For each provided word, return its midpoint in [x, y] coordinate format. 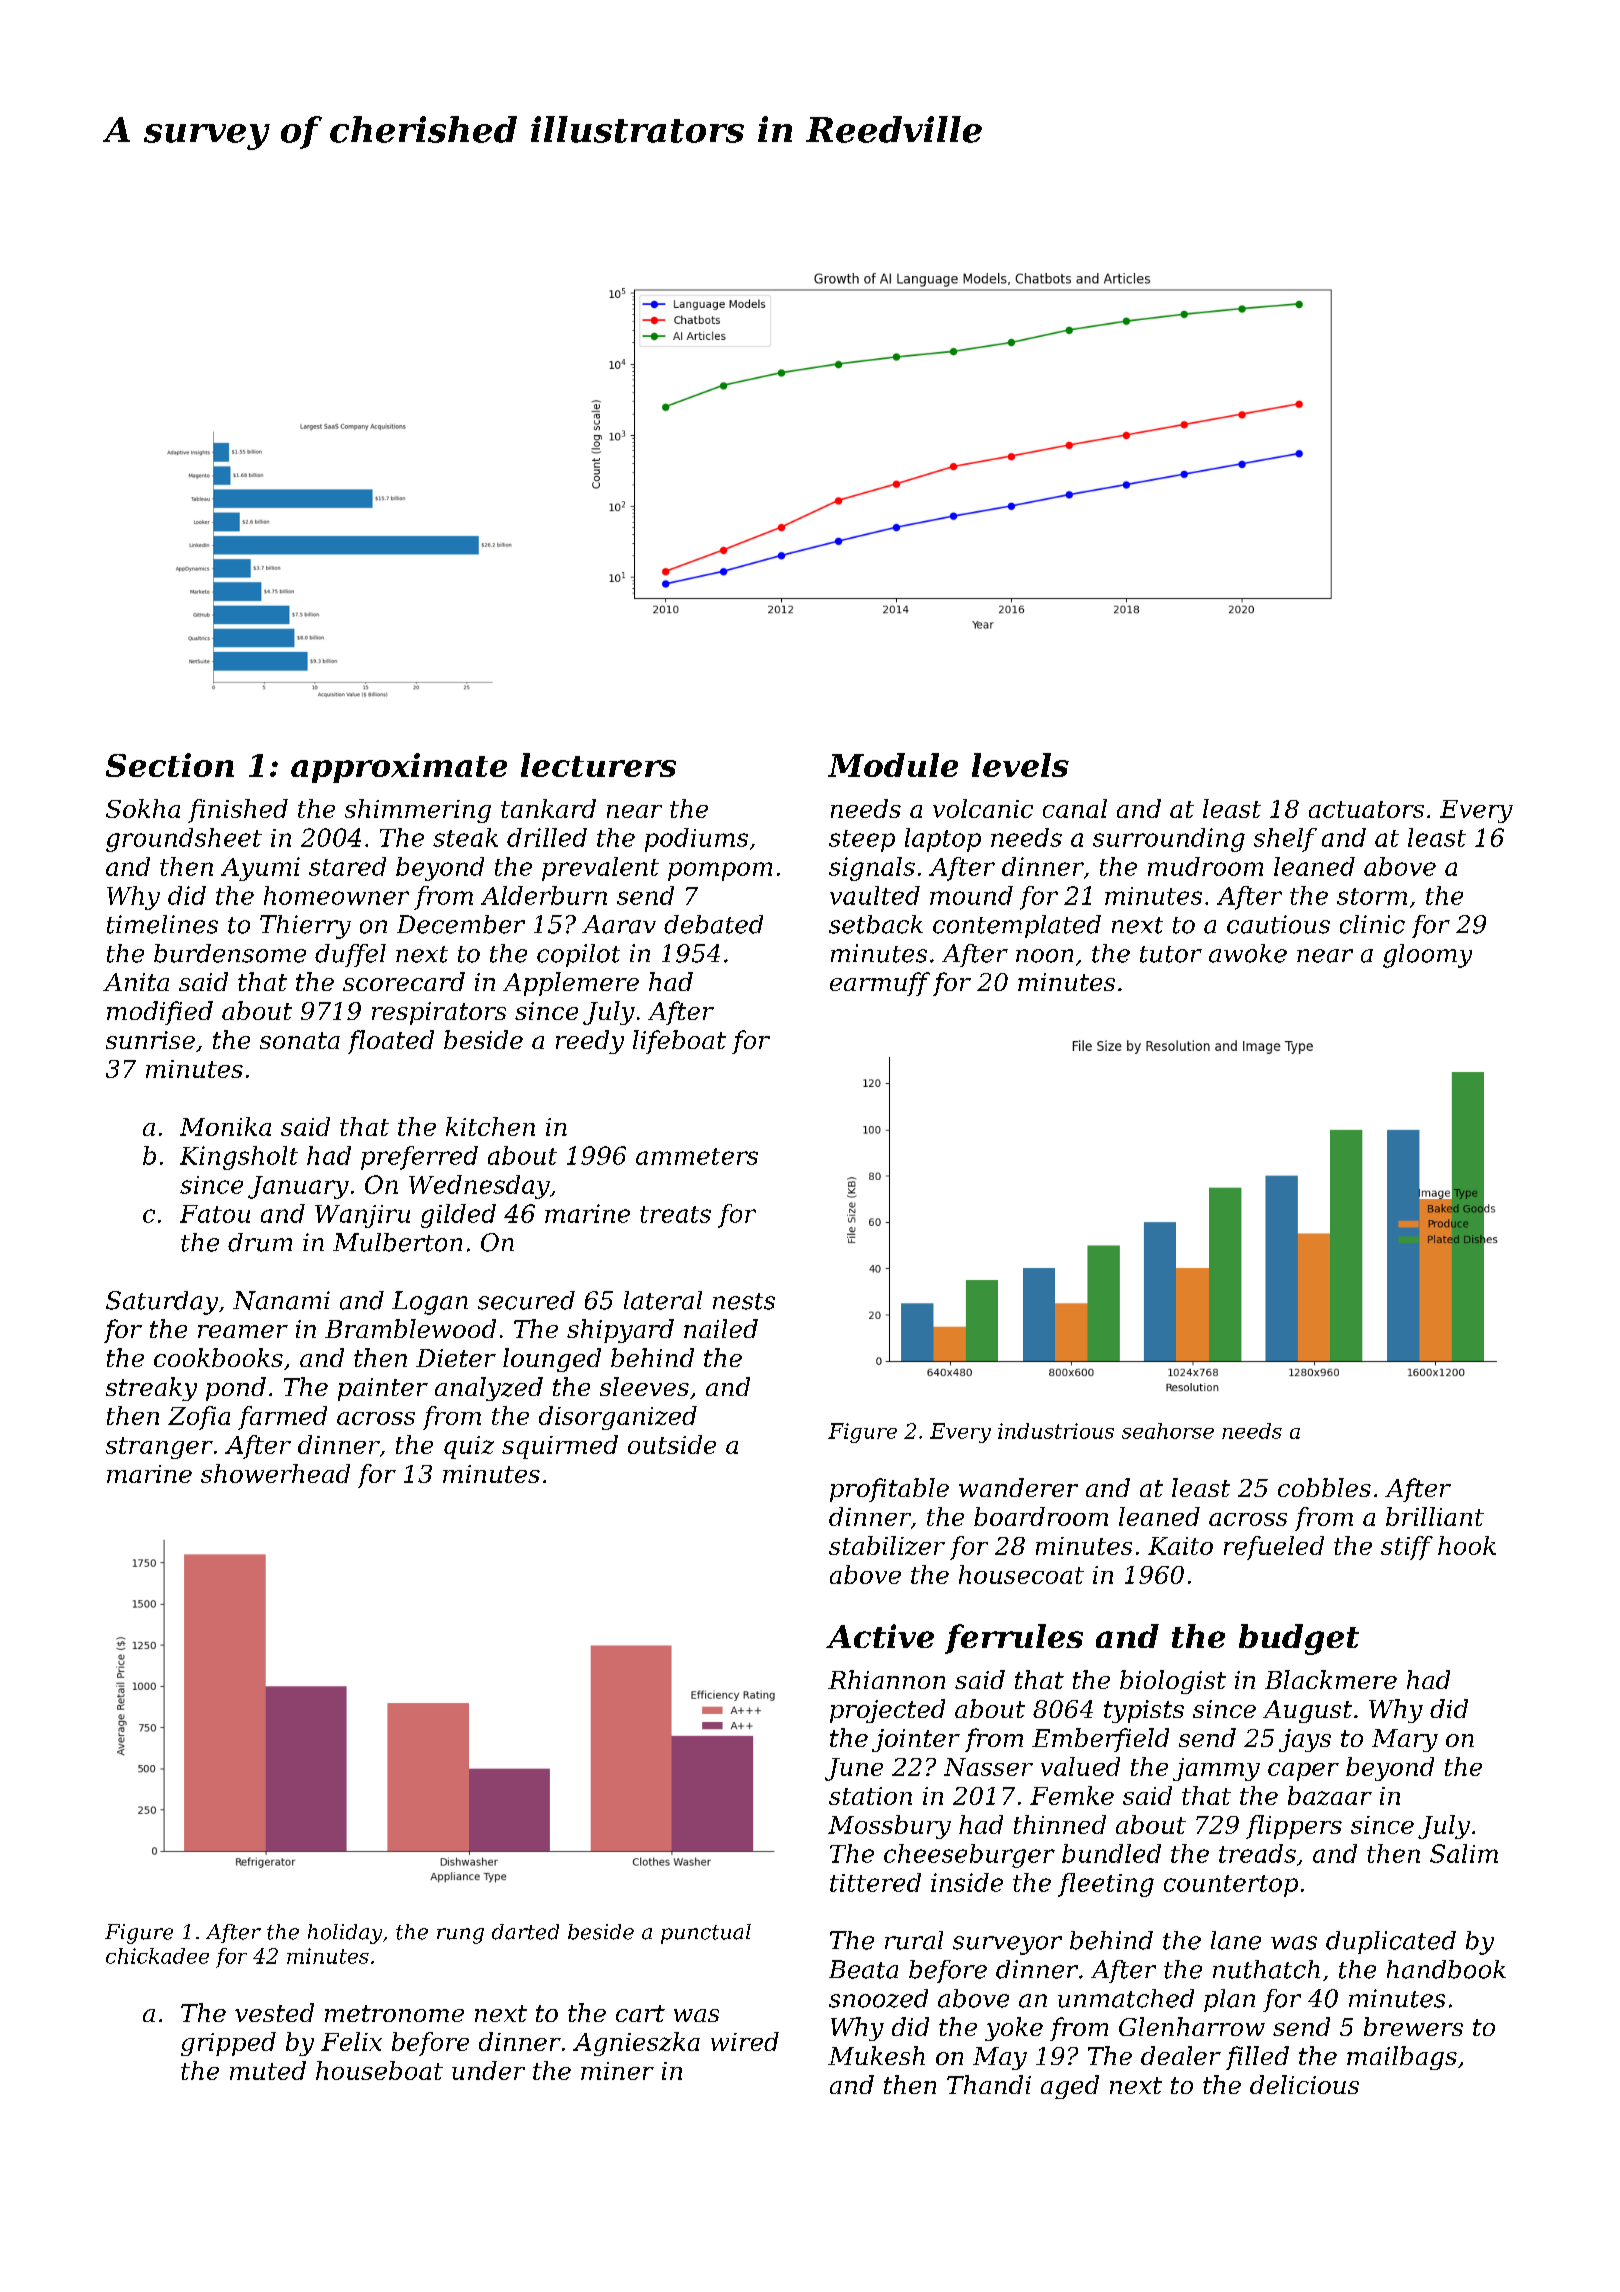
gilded [458, 1216]
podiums [696, 840]
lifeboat [679, 1042]
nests [744, 1301]
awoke [1248, 953]
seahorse [1168, 1431]
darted [525, 1932]
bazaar [1330, 1795]
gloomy [1427, 956]
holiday [345, 1934]
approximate [399, 768]
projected [887, 1711]
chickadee [157, 1956]
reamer [243, 1331]
